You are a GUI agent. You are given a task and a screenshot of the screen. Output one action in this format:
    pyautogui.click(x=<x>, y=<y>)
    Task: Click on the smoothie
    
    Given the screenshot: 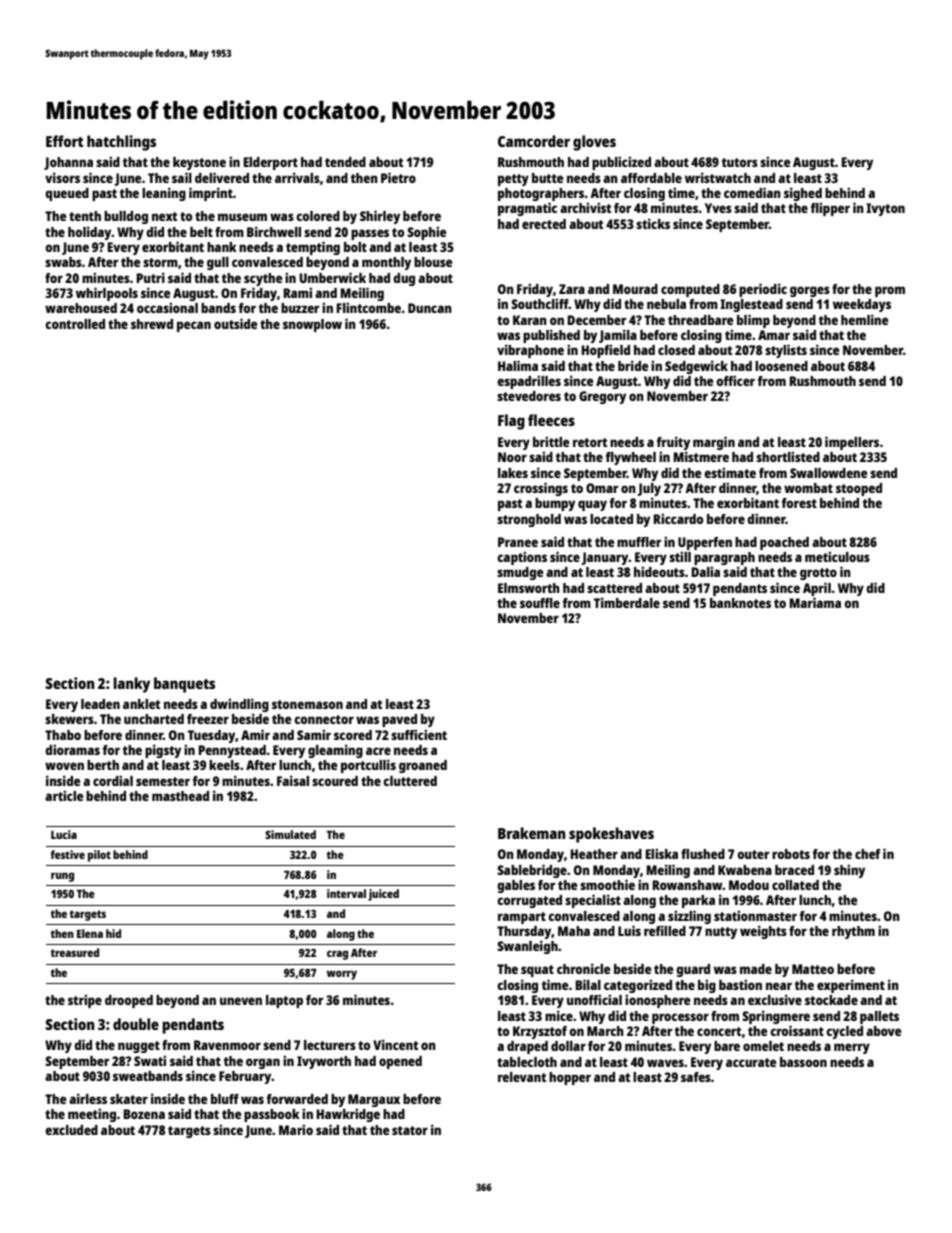 What is the action you would take?
    pyautogui.click(x=607, y=884)
